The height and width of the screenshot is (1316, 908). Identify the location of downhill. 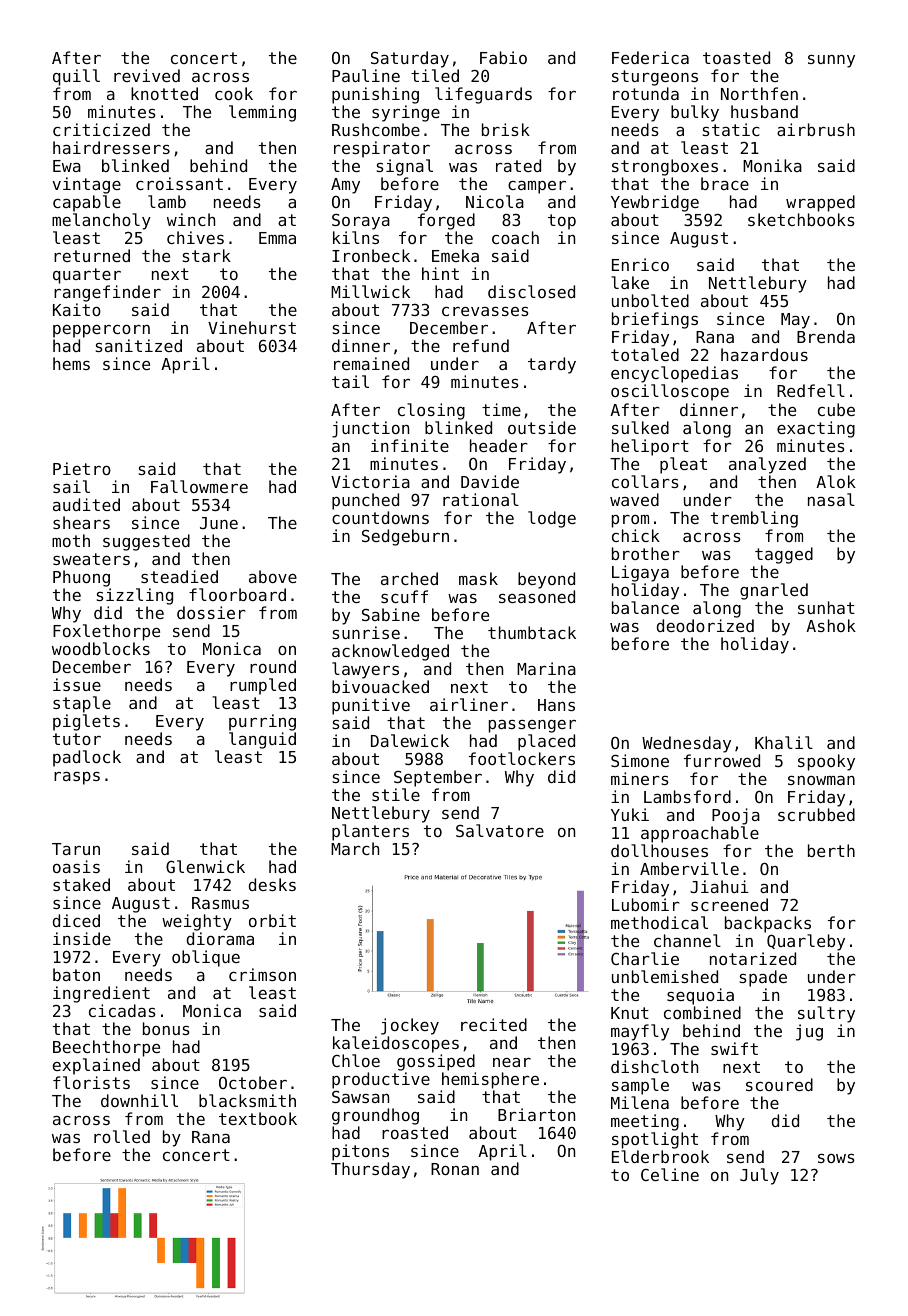
(139, 1100).
